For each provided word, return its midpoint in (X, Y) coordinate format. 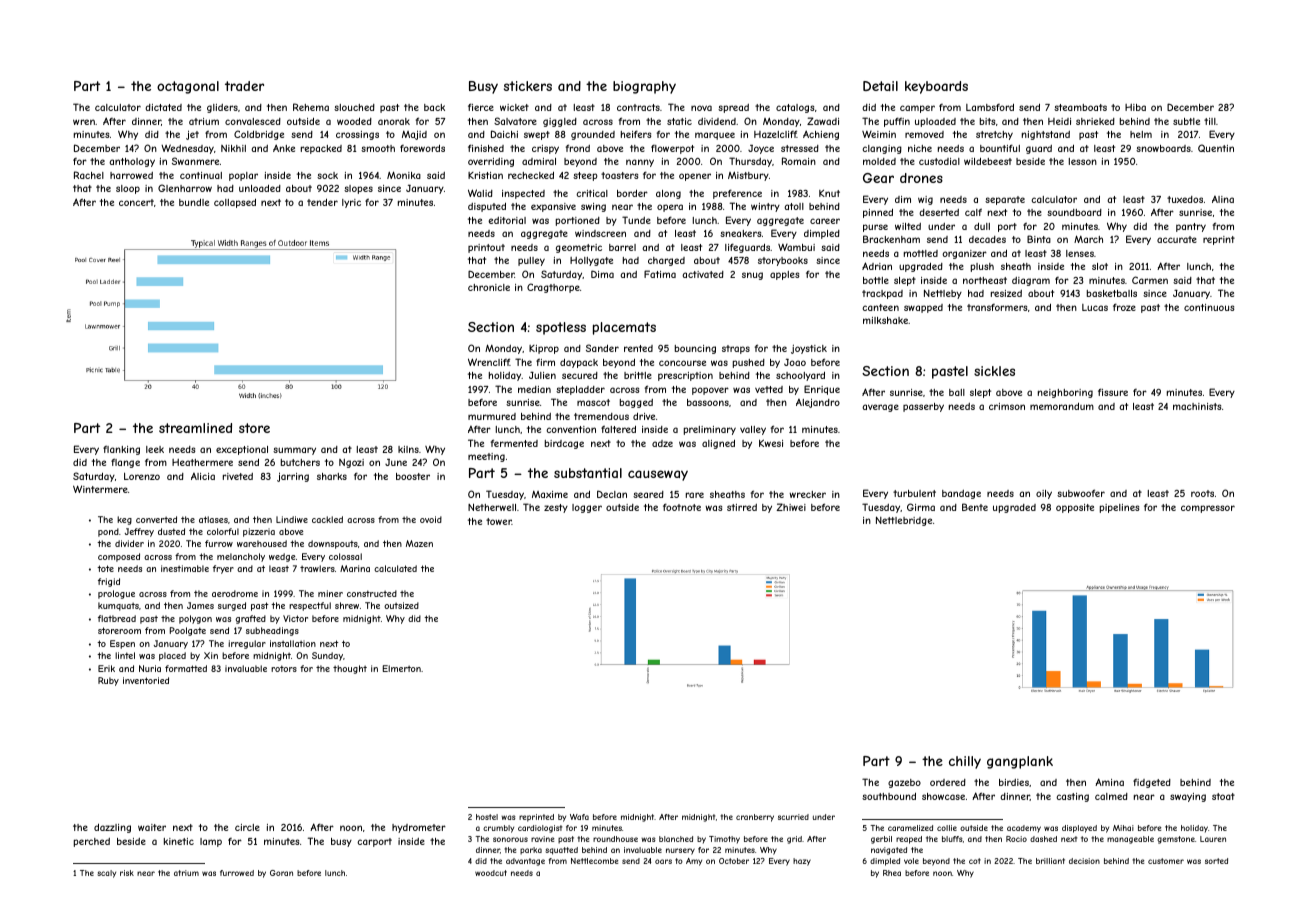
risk (127, 873)
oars (663, 861)
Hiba (1135, 107)
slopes (358, 189)
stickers (528, 86)
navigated (889, 851)
